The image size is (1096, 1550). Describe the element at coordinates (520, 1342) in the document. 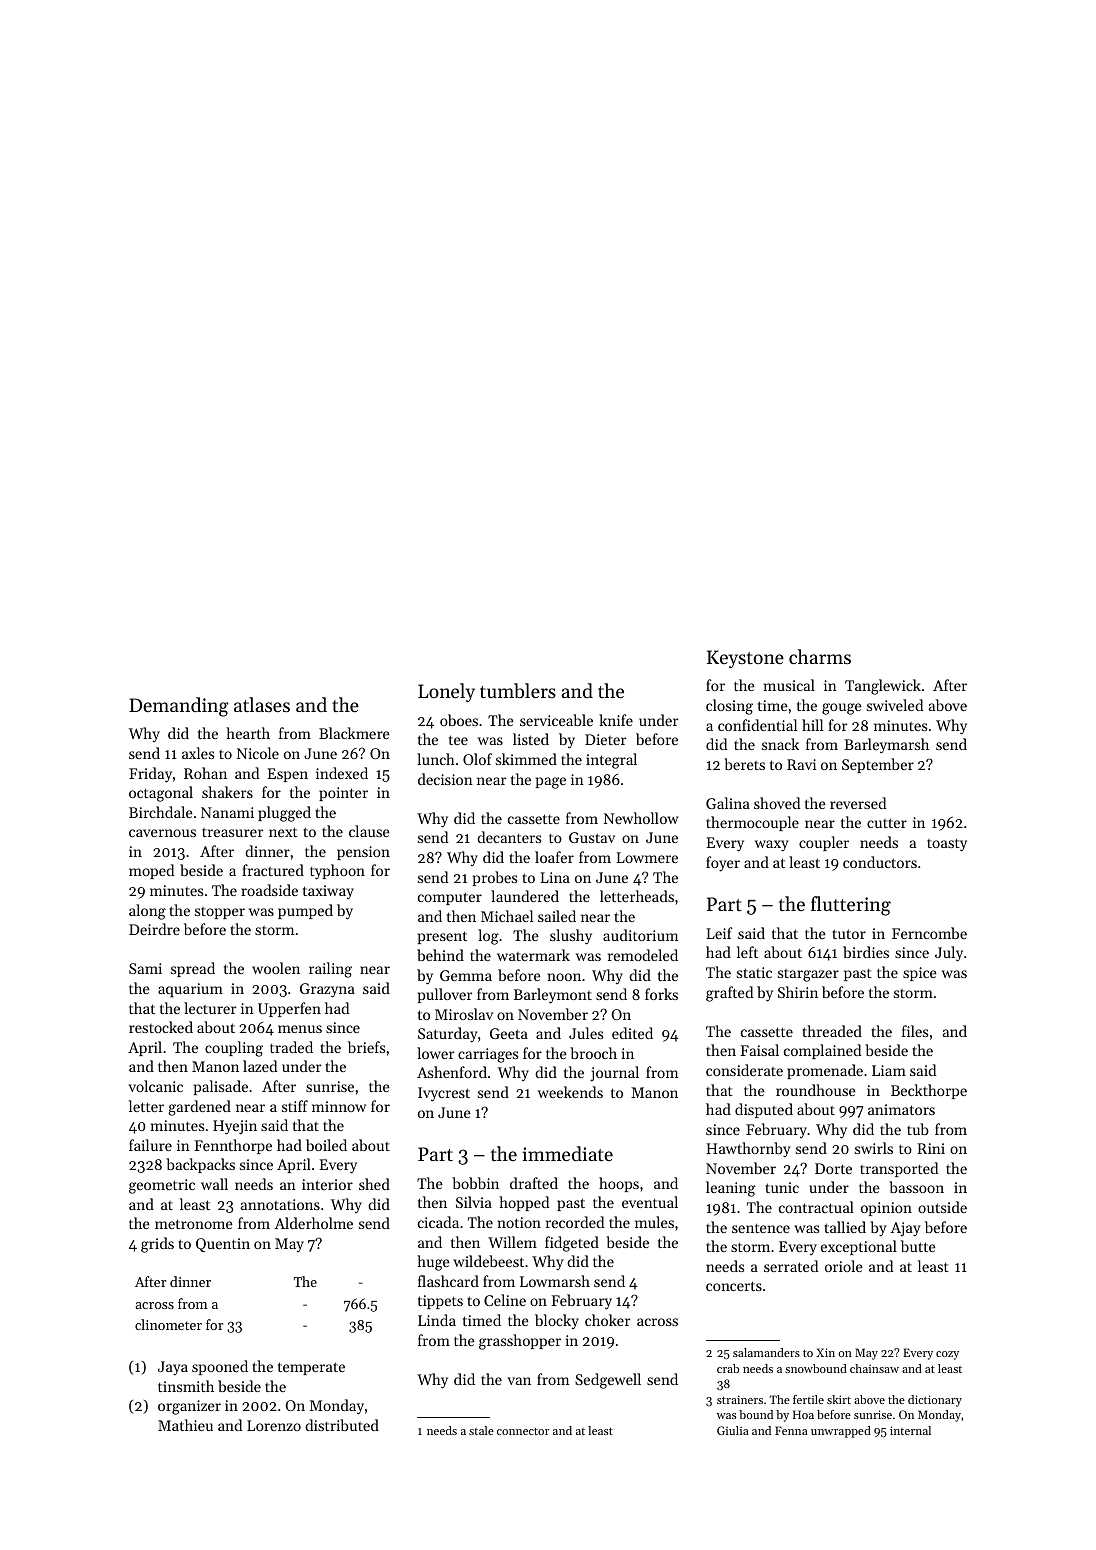

I see `grasshopper` at that location.
